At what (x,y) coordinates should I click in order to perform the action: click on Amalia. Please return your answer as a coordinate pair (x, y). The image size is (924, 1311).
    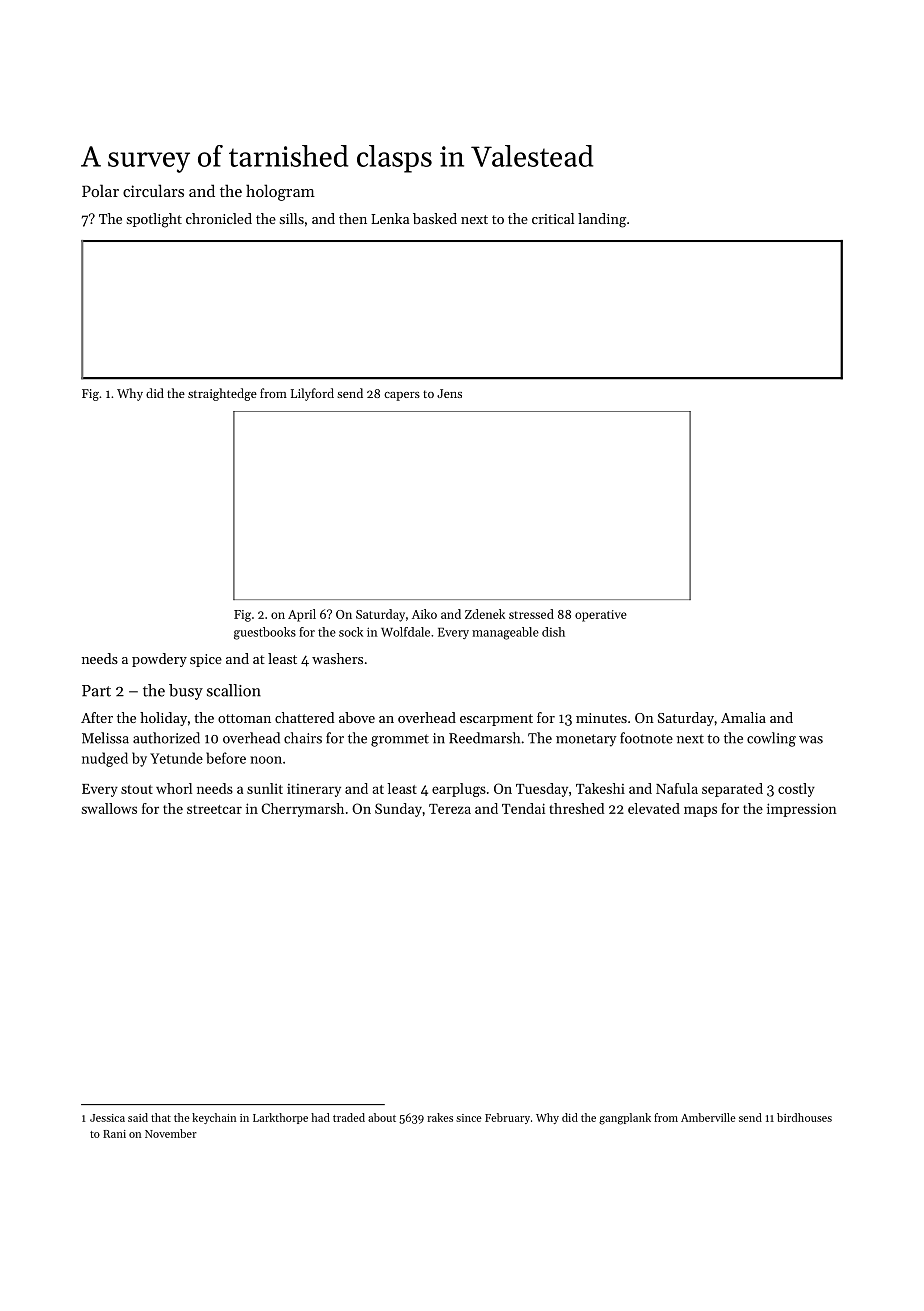
    Looking at the image, I should click on (743, 717).
